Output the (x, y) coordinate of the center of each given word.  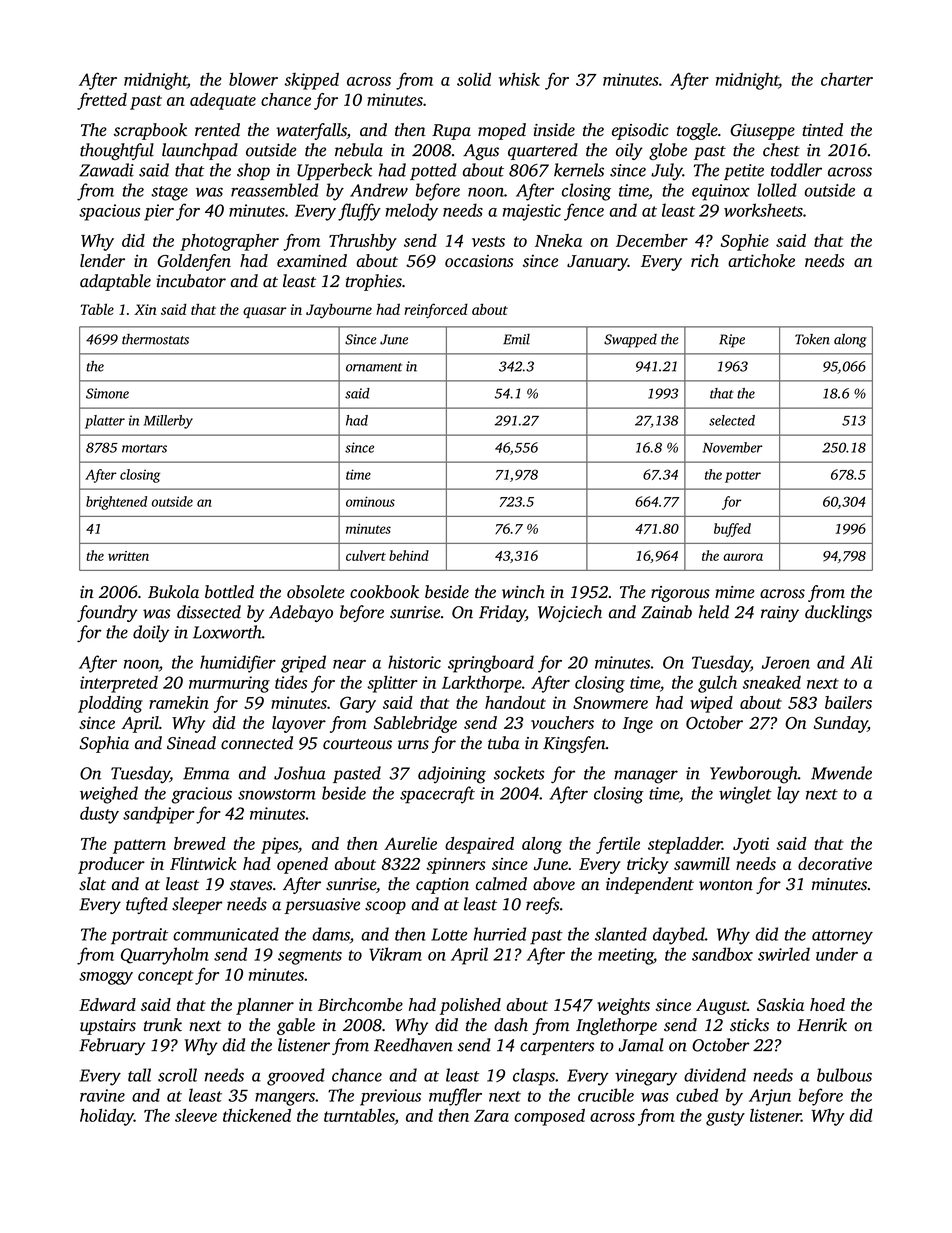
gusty (725, 1118)
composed (549, 1117)
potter (743, 477)
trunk (163, 1025)
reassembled (274, 190)
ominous (370, 501)
